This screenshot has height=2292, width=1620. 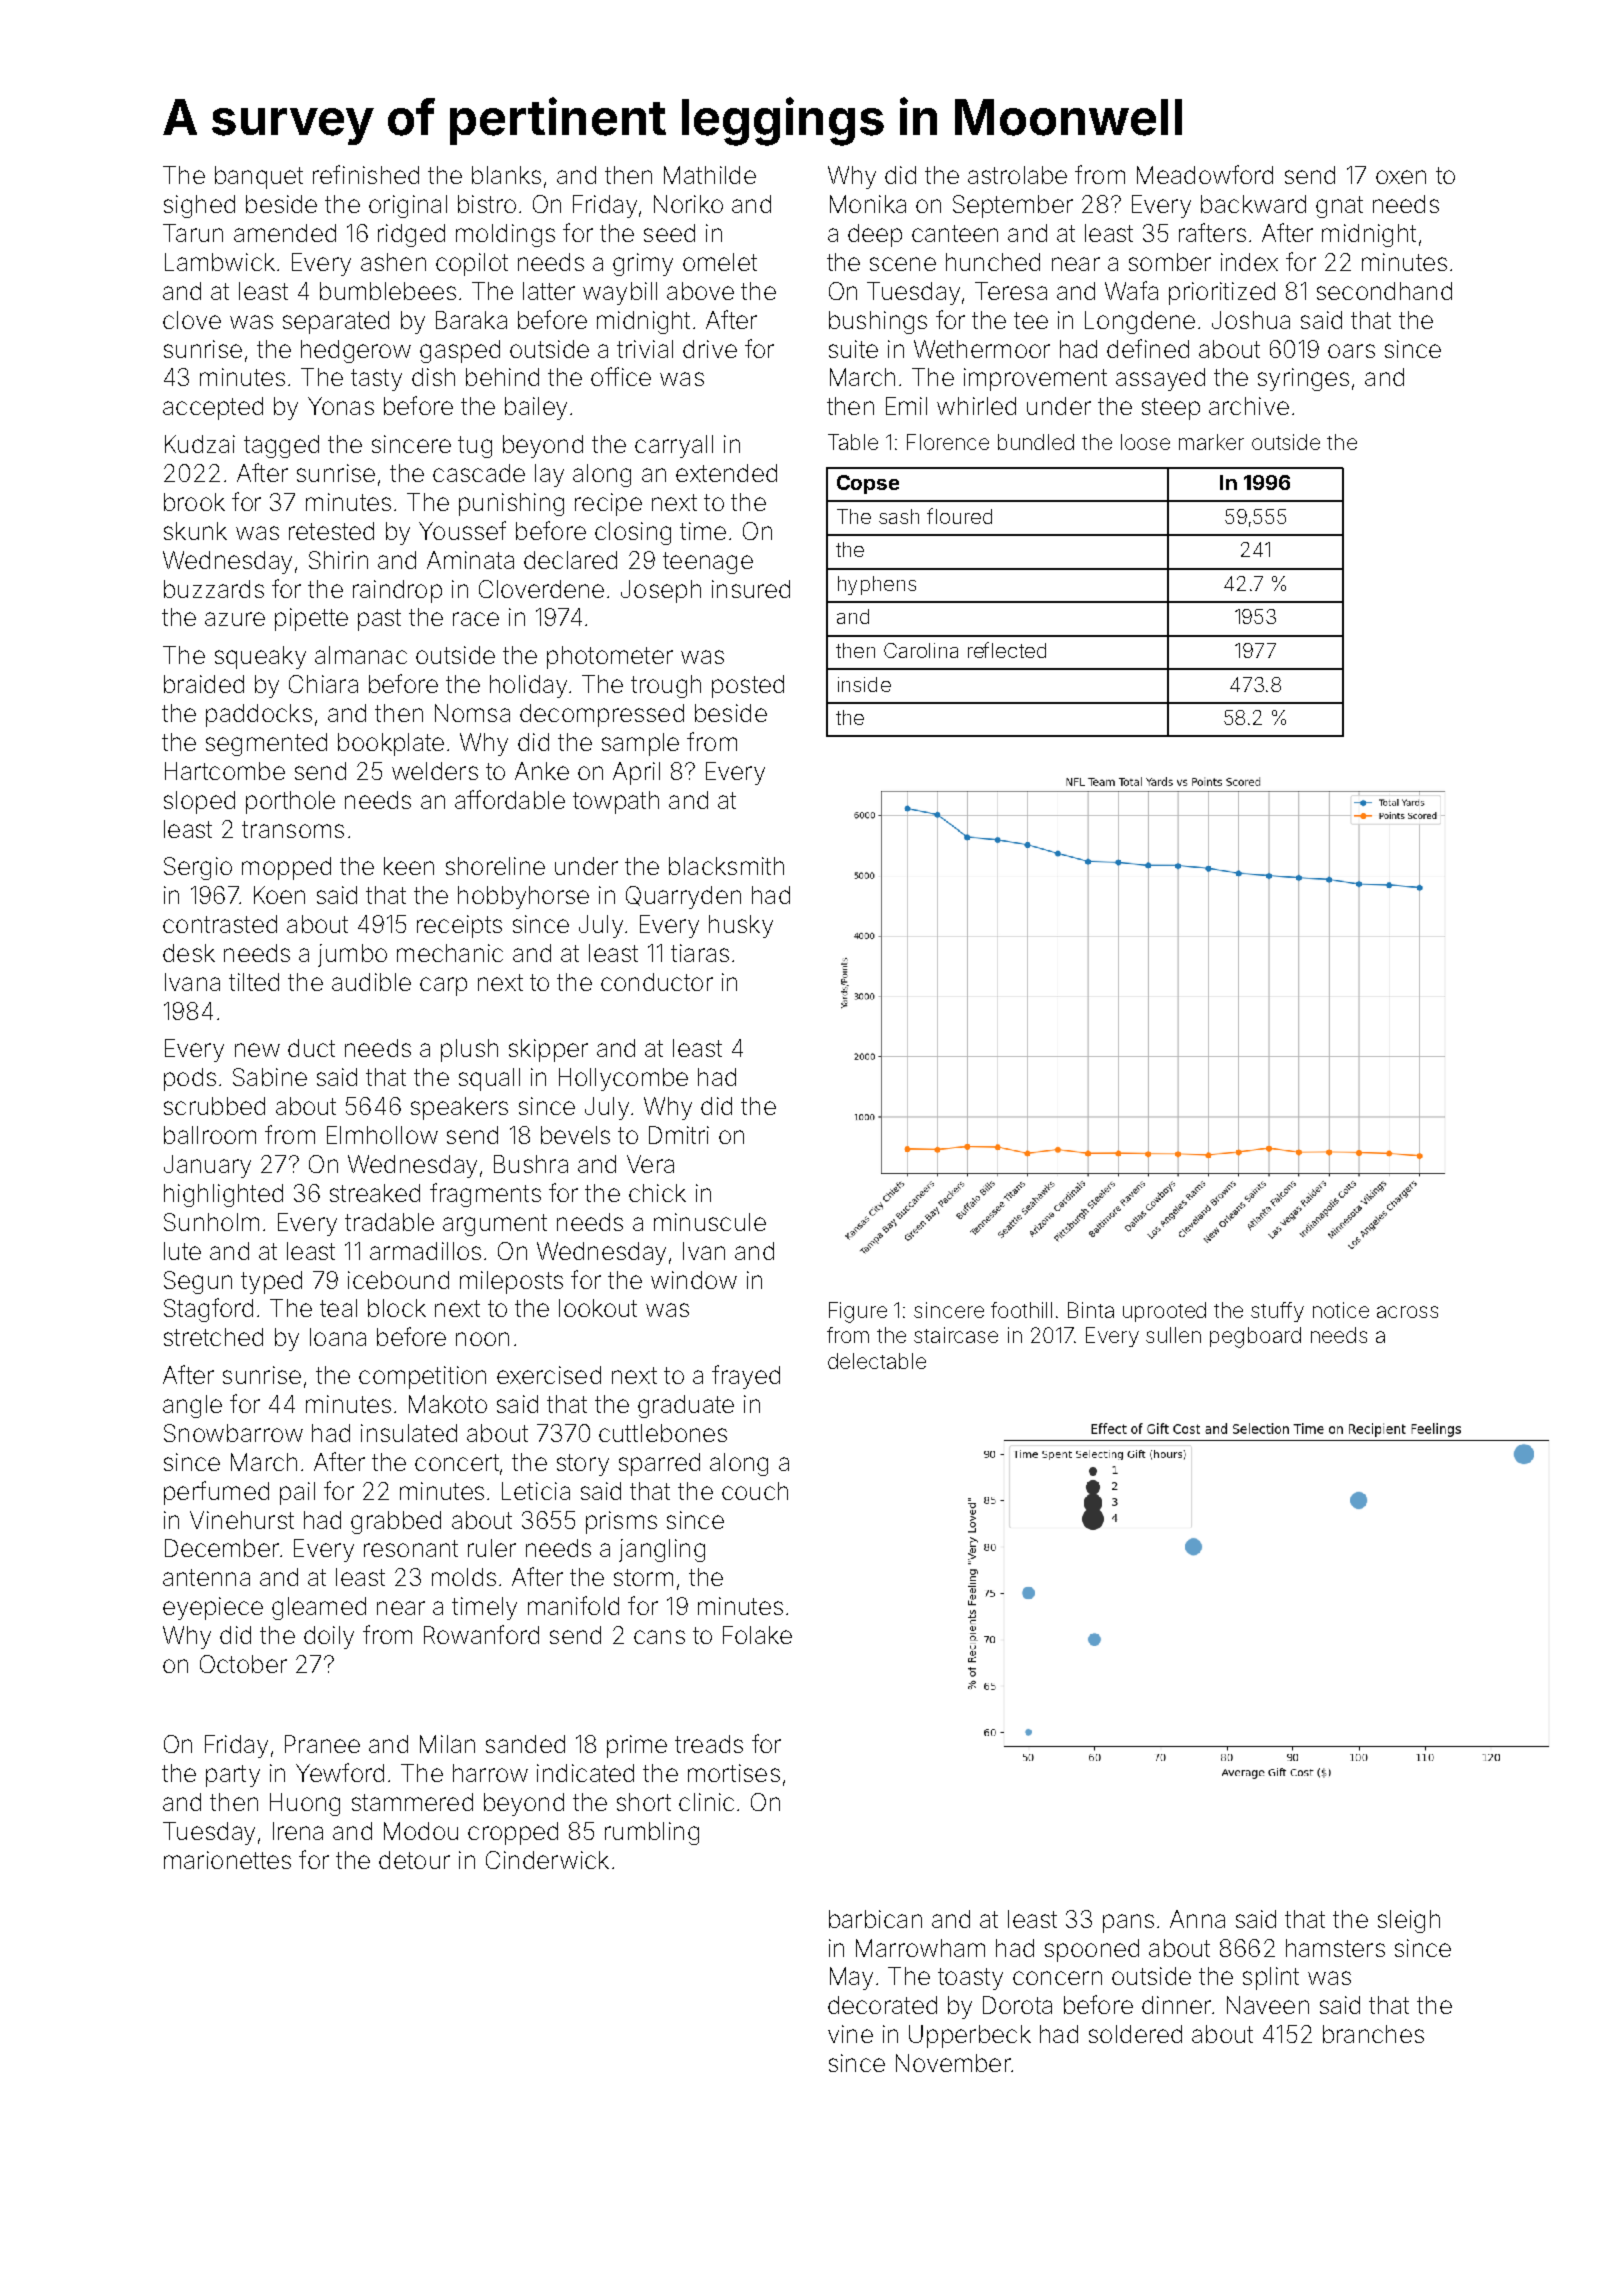 I want to click on photometer, so click(x=610, y=657).
